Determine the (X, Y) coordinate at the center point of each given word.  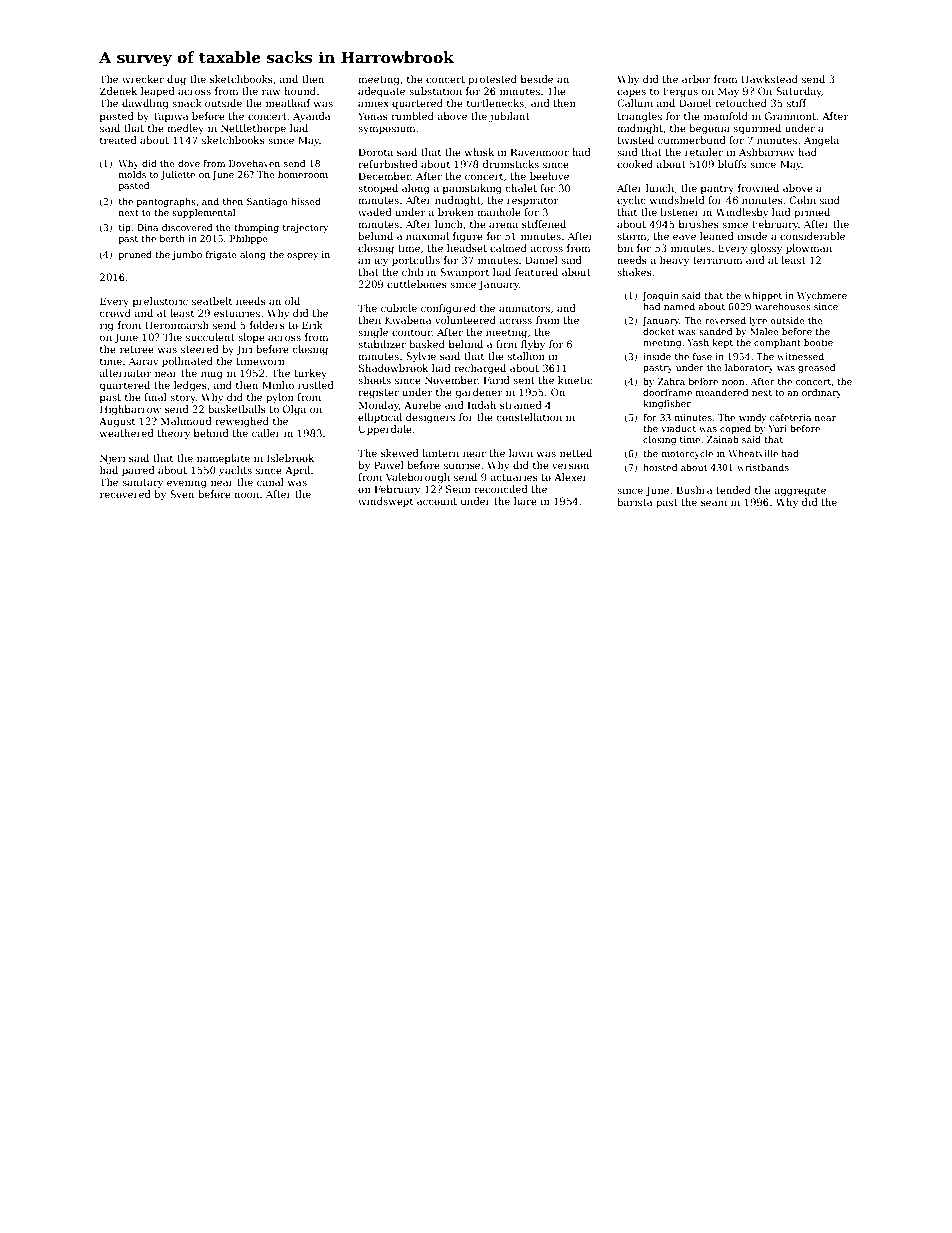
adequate (381, 92)
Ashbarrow (766, 152)
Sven (182, 494)
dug (176, 80)
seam (714, 503)
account (437, 501)
